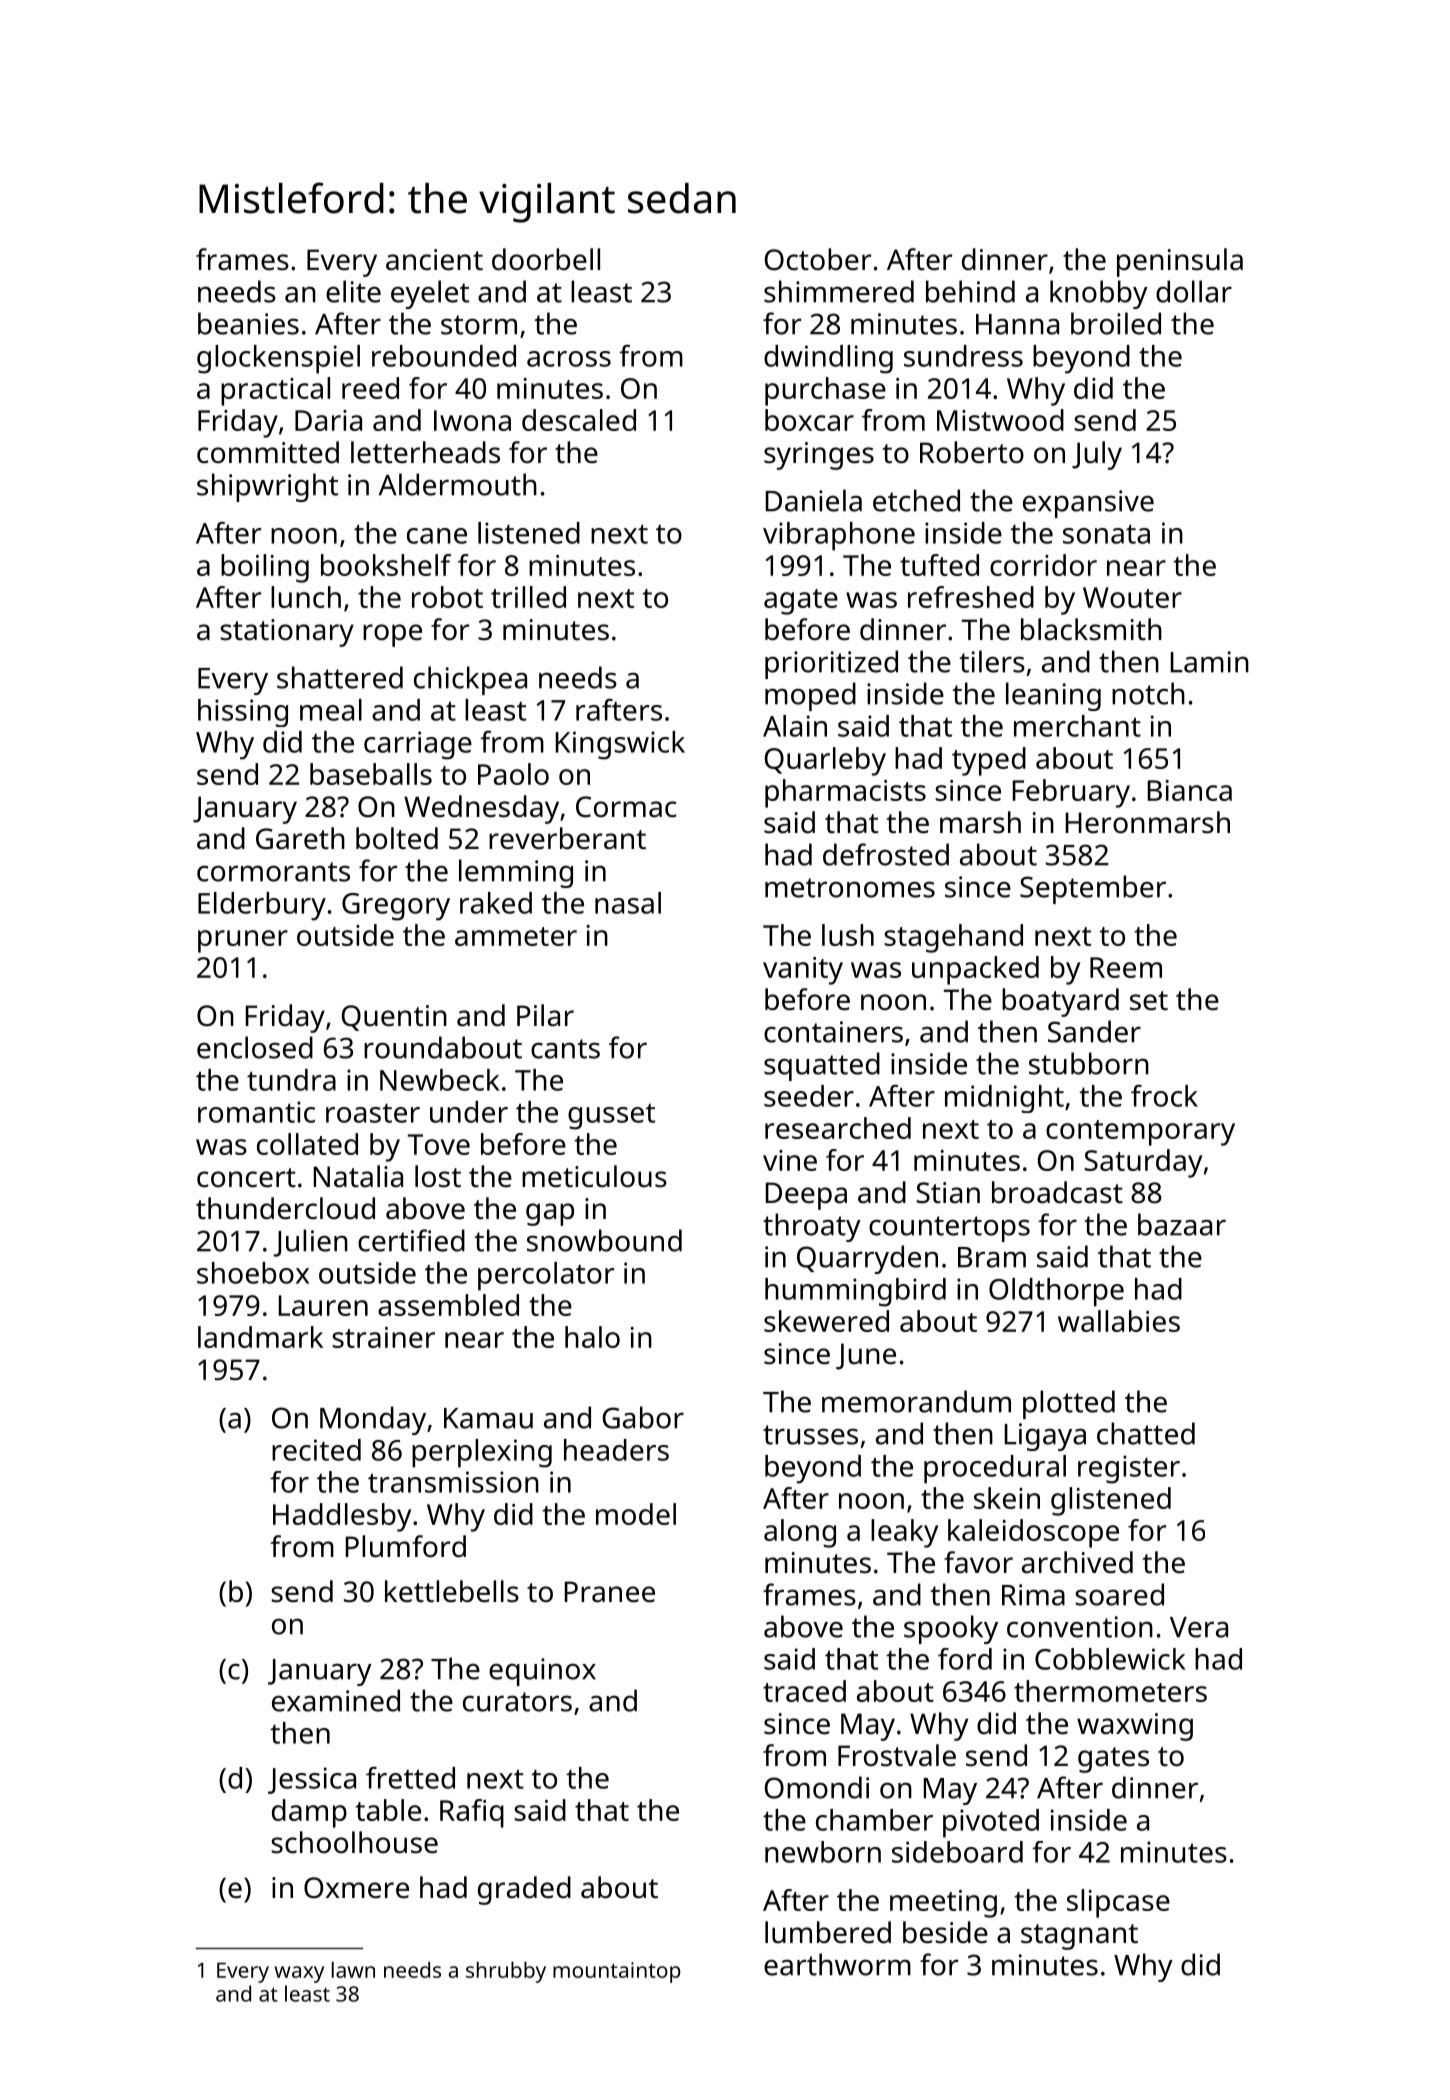 This image has height=2100, width=1450. Describe the element at coordinates (353, 291) in the image. I see `elite` at that location.
